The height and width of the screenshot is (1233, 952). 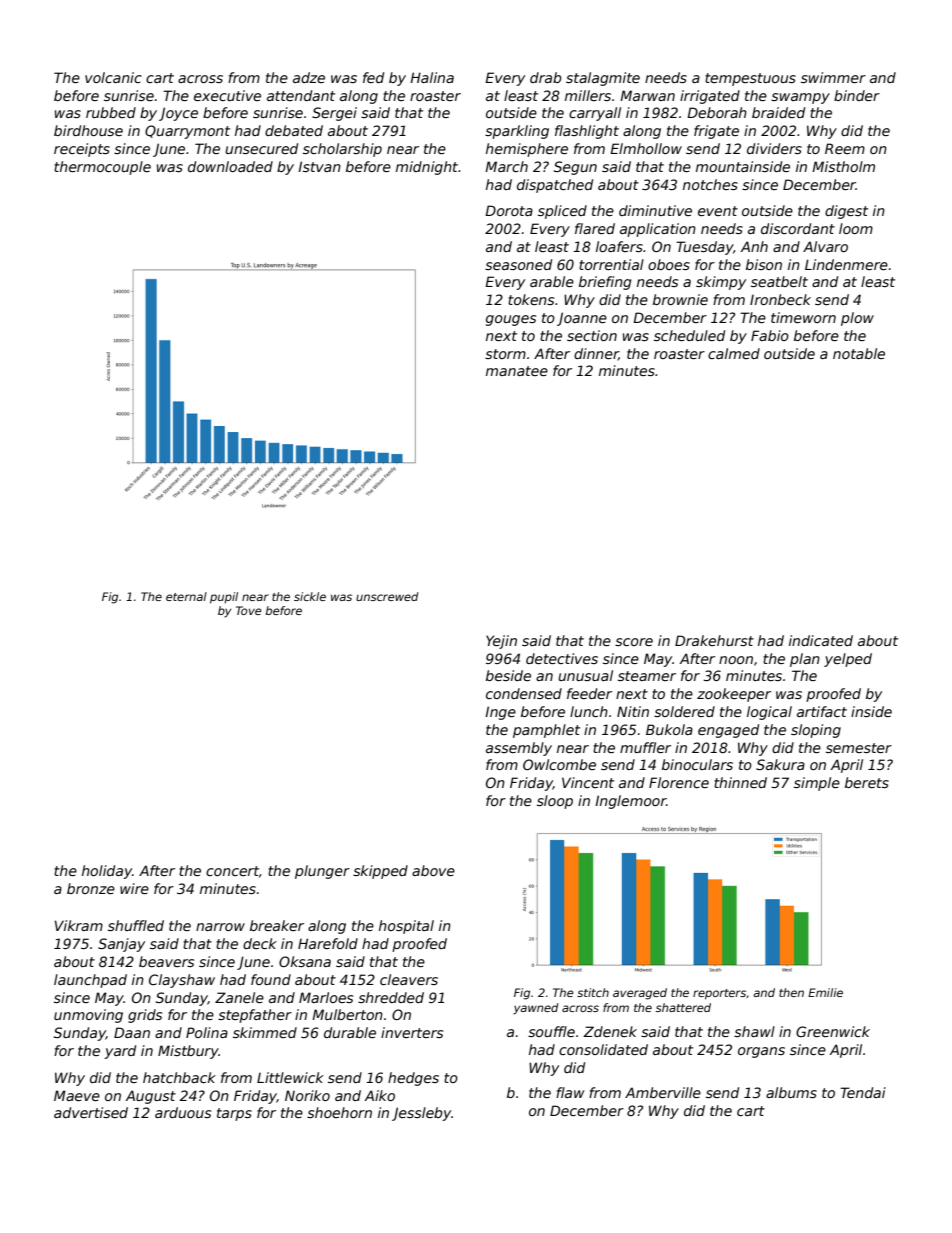 I want to click on Greenwick, so click(x=833, y=1031).
